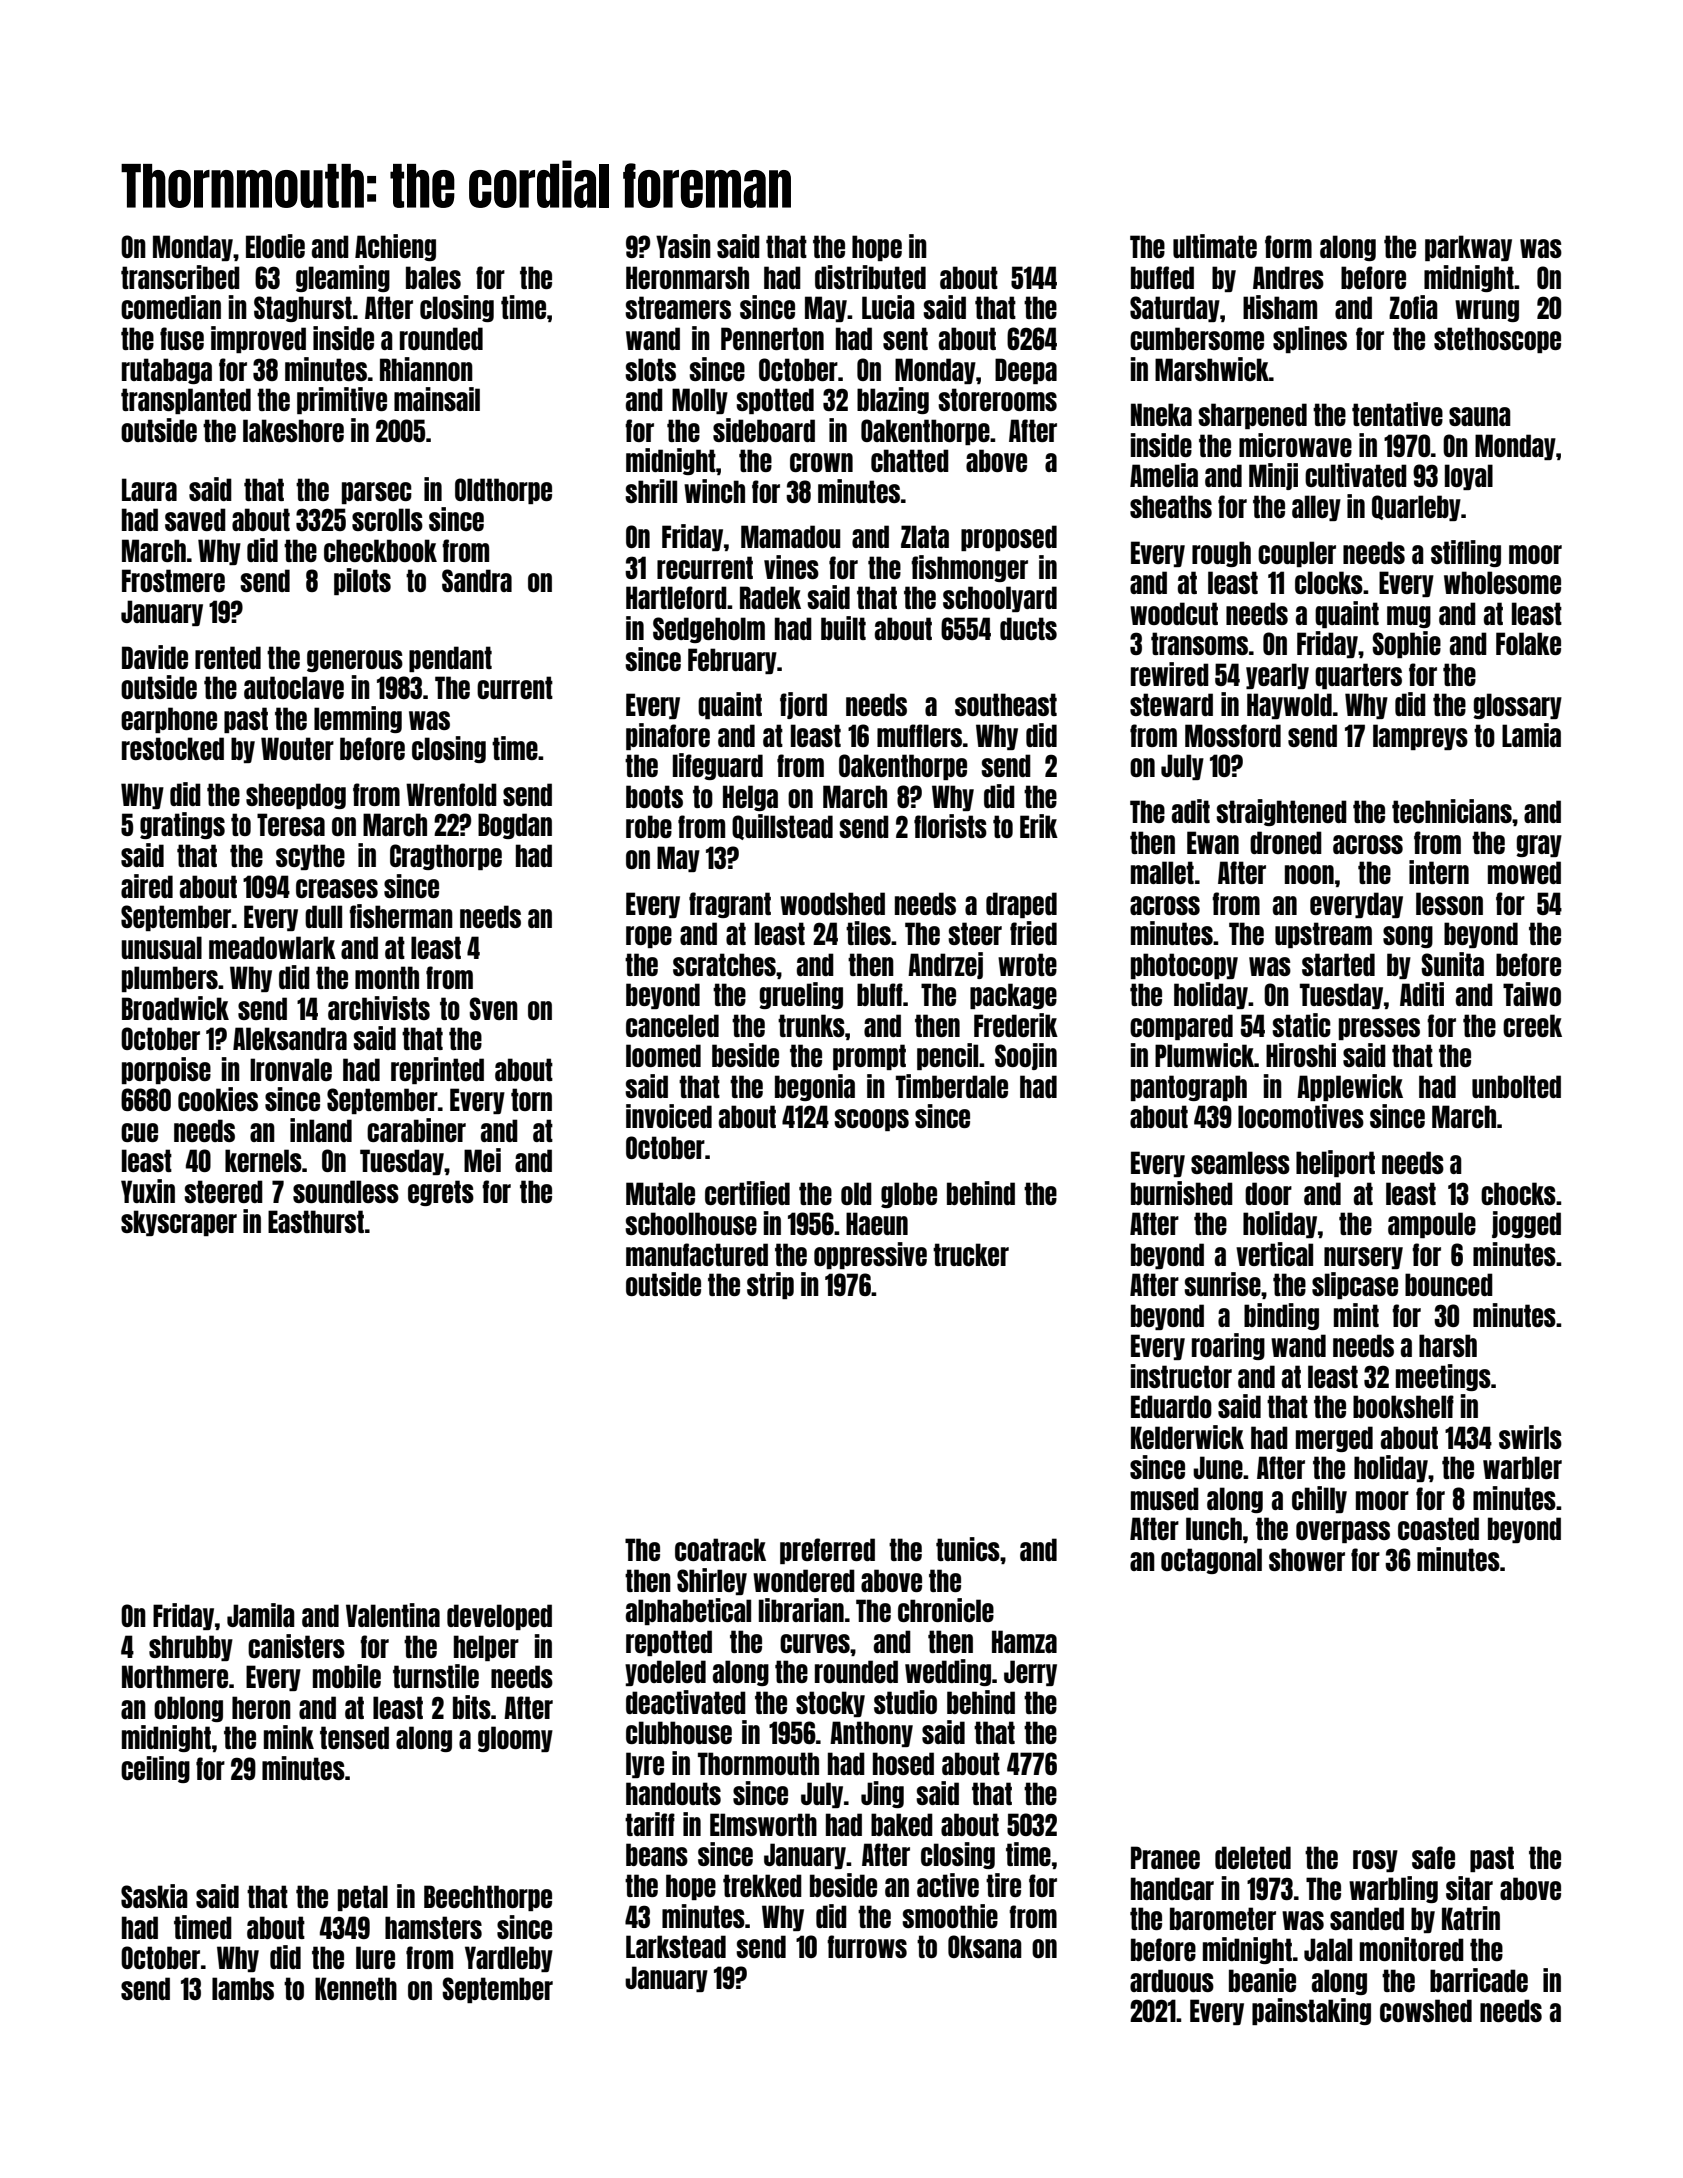  Describe the element at coordinates (683, 246) in the screenshot. I see `Yasin` at that location.
